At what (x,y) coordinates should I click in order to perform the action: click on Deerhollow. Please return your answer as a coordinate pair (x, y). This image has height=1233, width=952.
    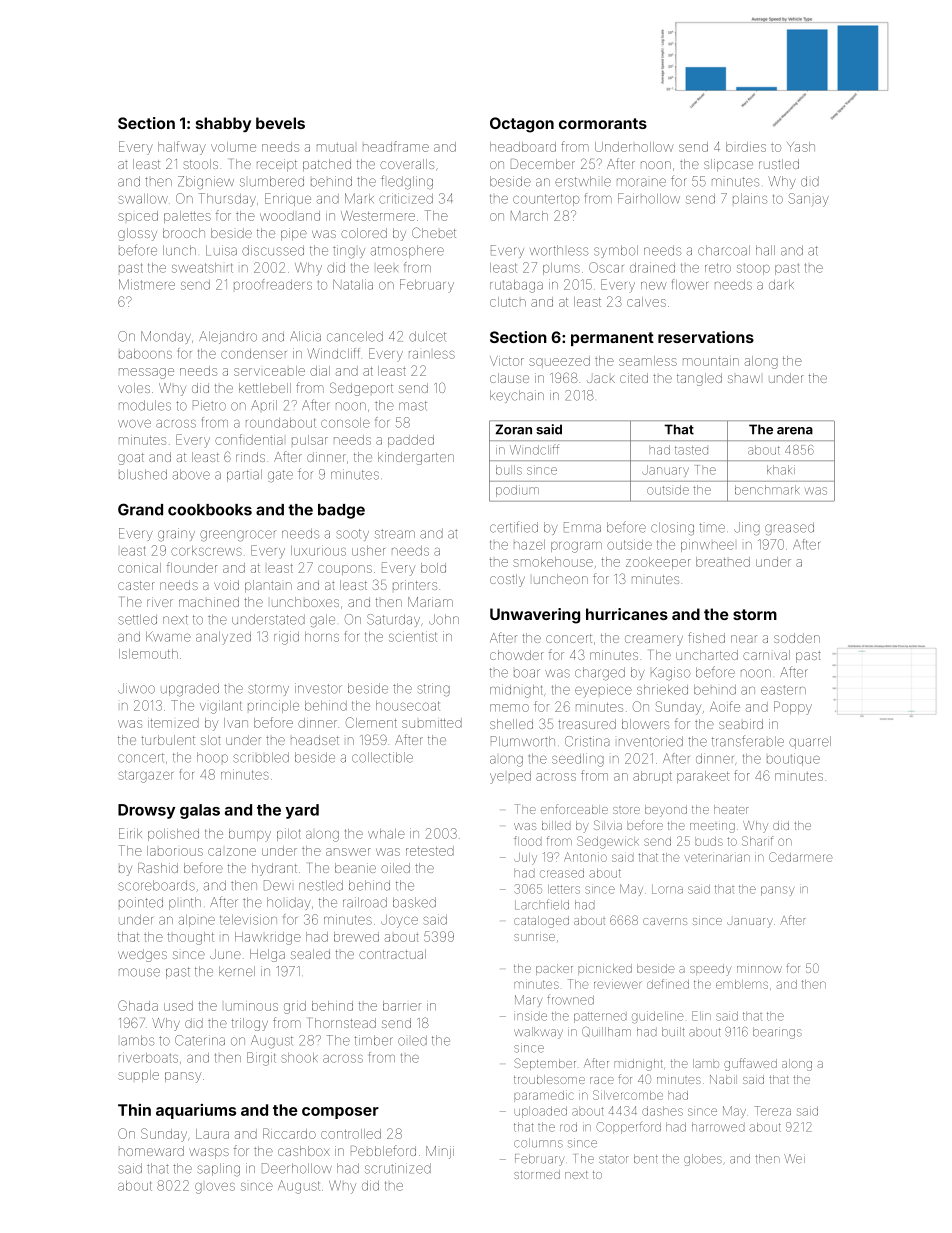
    Looking at the image, I should click on (297, 1168).
